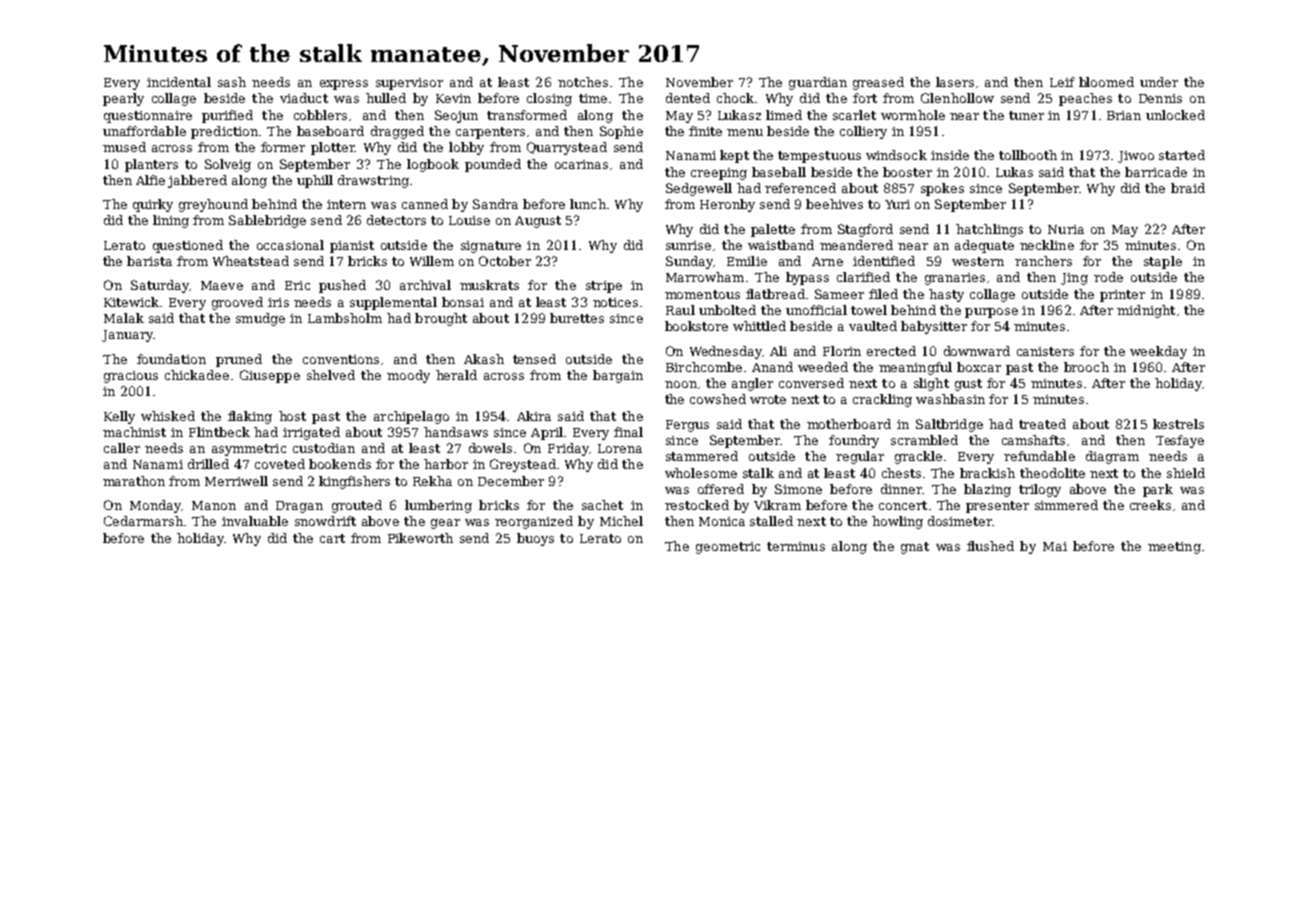  Describe the element at coordinates (728, 548) in the screenshot. I see `geometric` at that location.
